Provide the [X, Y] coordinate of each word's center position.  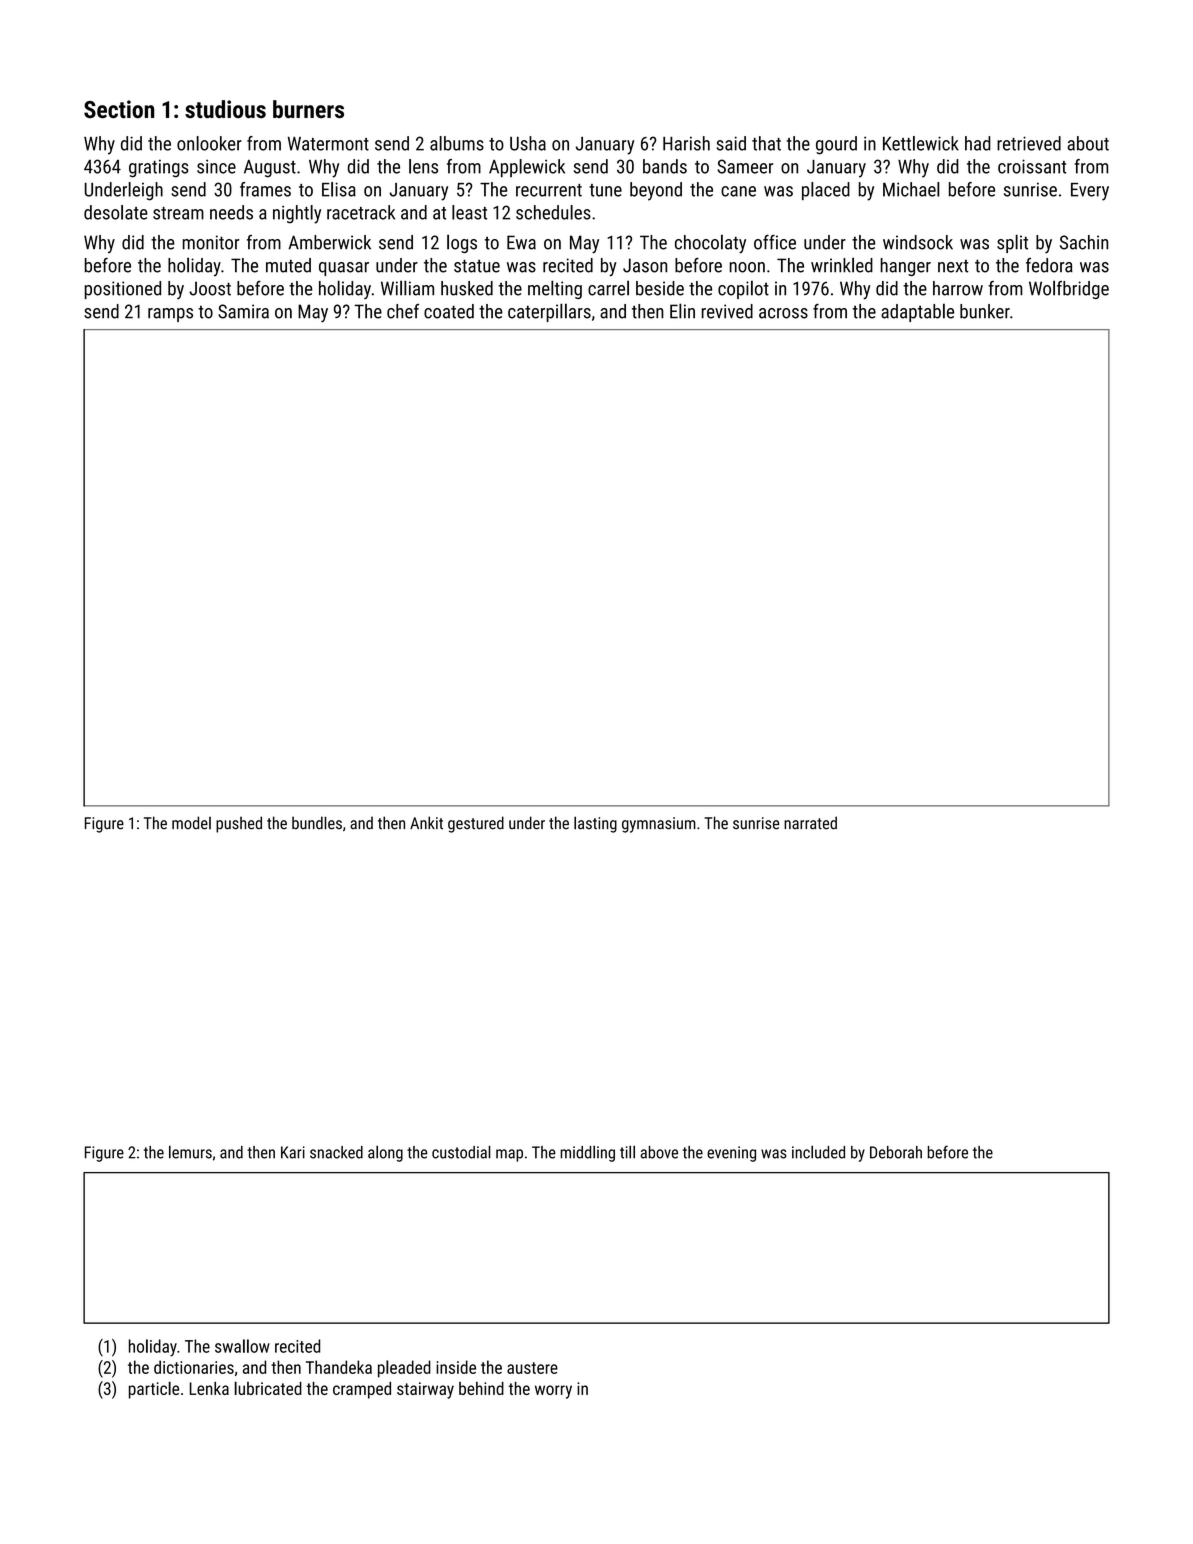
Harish [686, 143]
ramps [170, 315]
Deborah [896, 1152]
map [509, 1155]
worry [553, 1392]
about [1088, 143]
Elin [682, 311]
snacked [336, 1152]
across [783, 313]
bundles [317, 823]
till [627, 1152]
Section [119, 109]
